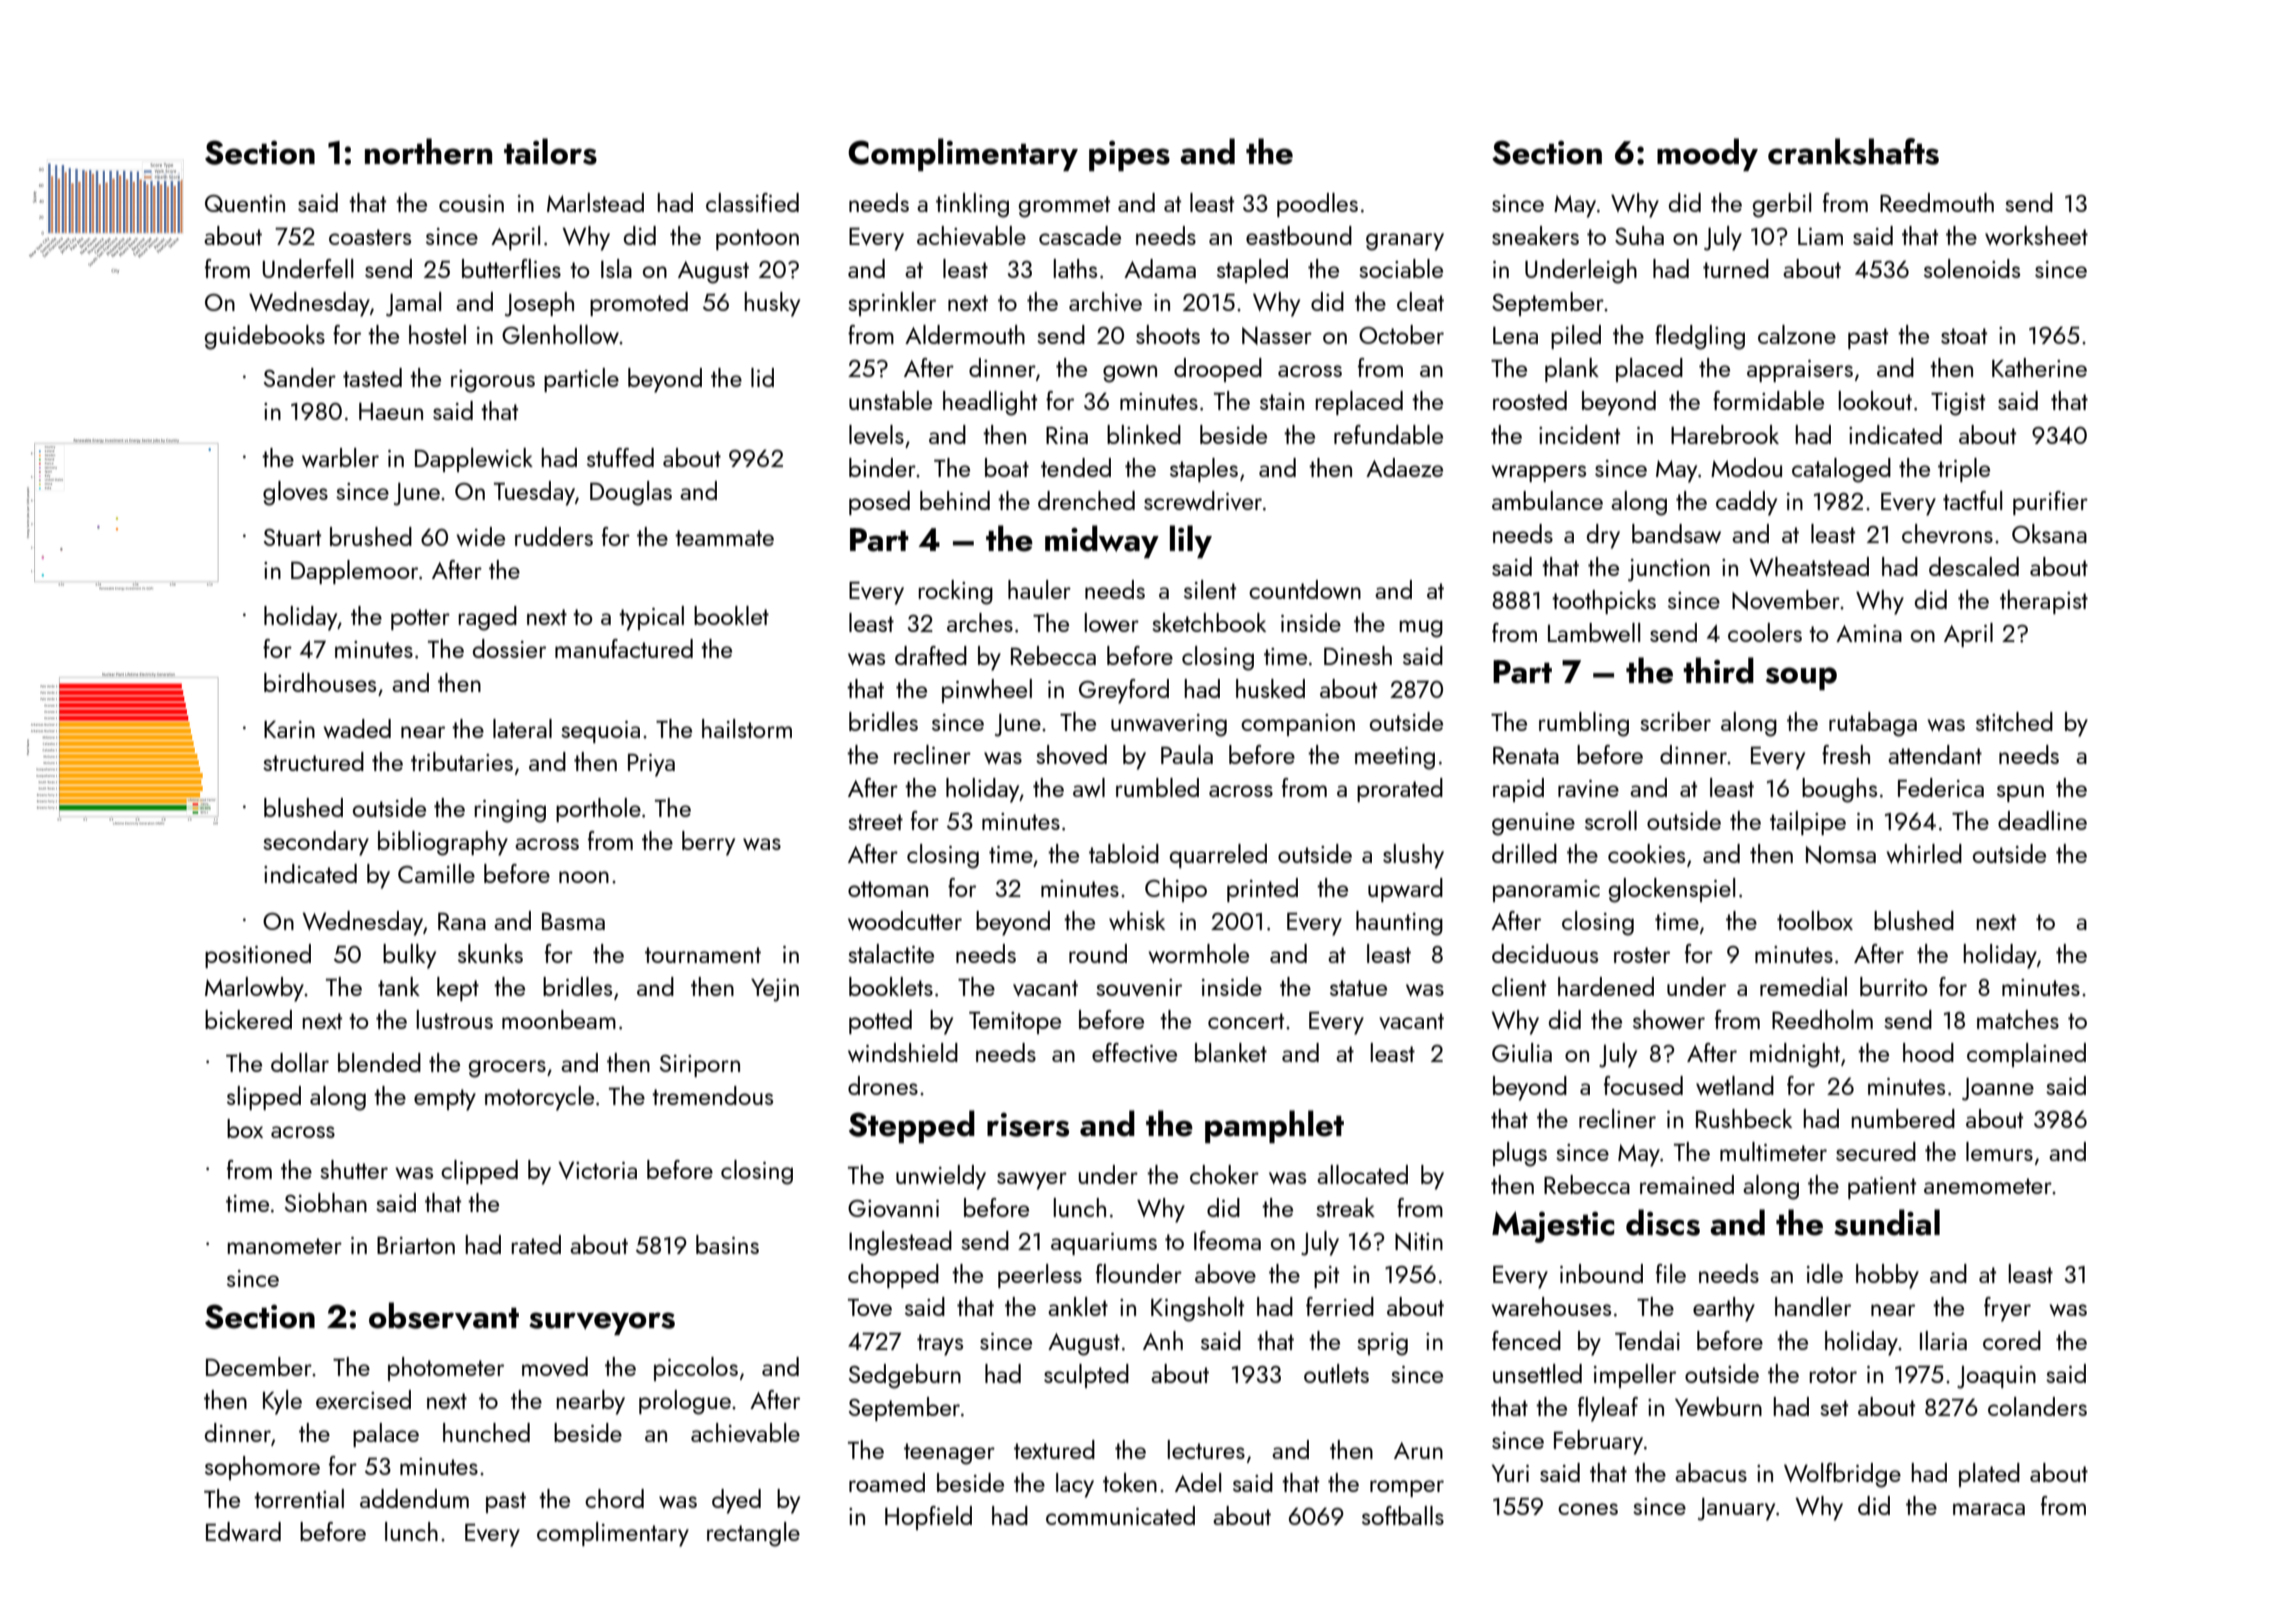  Describe the element at coordinates (757, 239) in the screenshot. I see `pontoon` at that location.
